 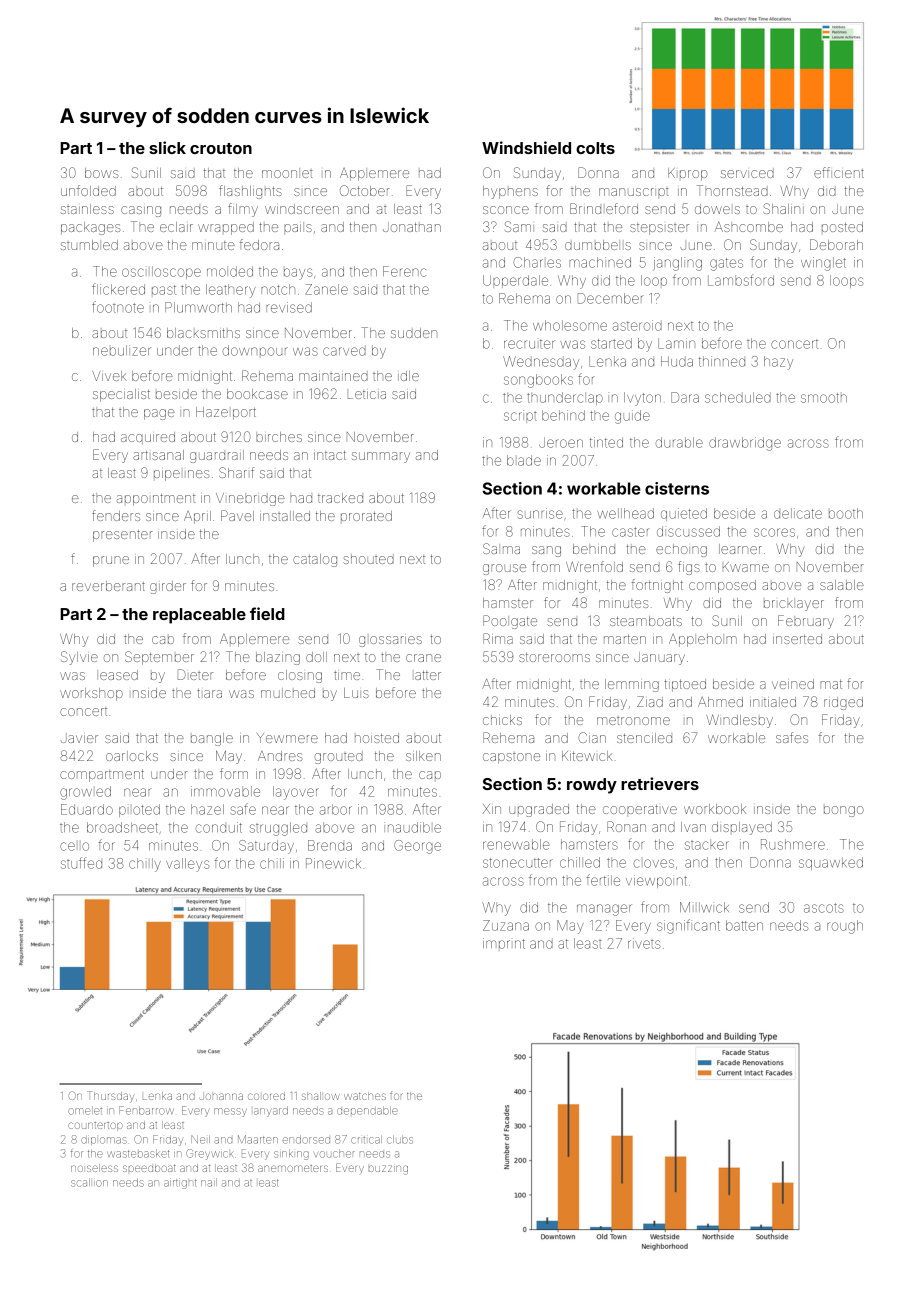 What do you see at coordinates (644, 738) in the document?
I see `stenciled` at bounding box center [644, 738].
